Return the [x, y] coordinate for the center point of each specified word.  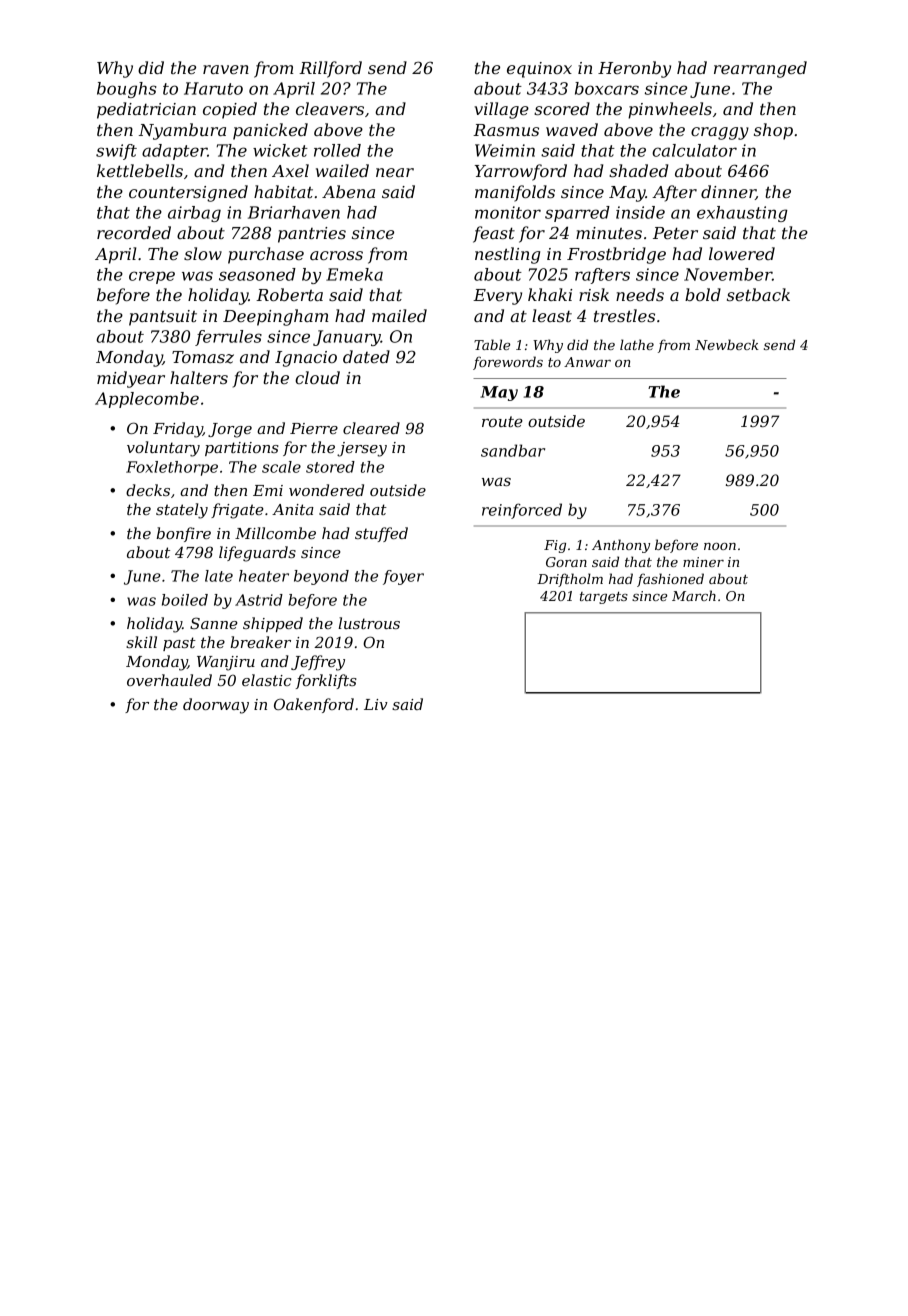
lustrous [369, 623]
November [728, 274]
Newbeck [727, 344]
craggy [720, 133]
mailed [399, 315]
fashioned [670, 580]
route [502, 421]
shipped [273, 624]
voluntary [163, 449]
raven [226, 69]
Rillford [330, 69]
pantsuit [163, 318]
